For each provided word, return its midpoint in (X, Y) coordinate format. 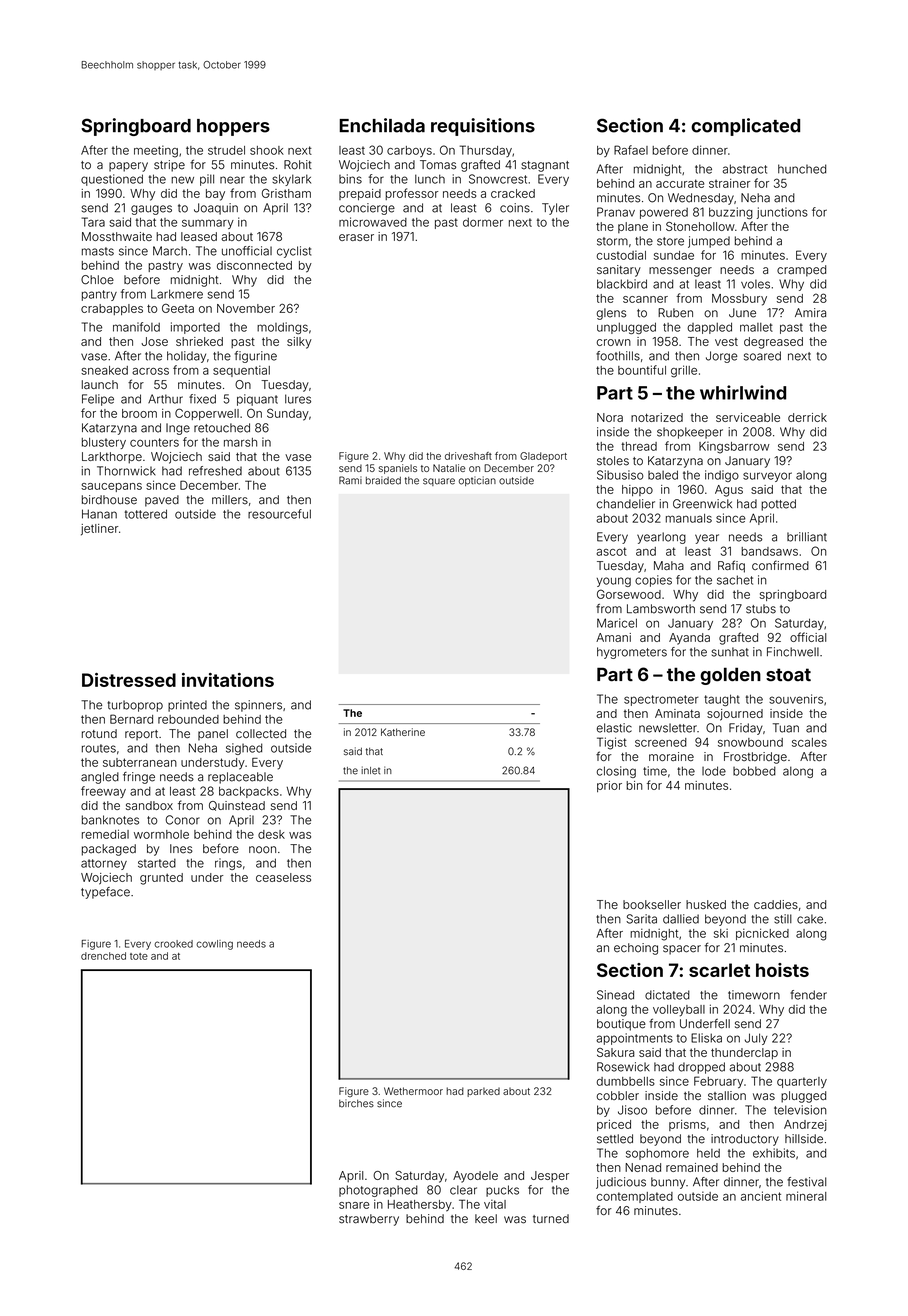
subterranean (140, 762)
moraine (671, 756)
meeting (156, 151)
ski (721, 933)
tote (139, 956)
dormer (483, 222)
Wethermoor (413, 1091)
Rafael (631, 150)
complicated (745, 127)
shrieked (199, 341)
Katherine (403, 732)
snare (354, 1205)
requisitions (483, 127)
